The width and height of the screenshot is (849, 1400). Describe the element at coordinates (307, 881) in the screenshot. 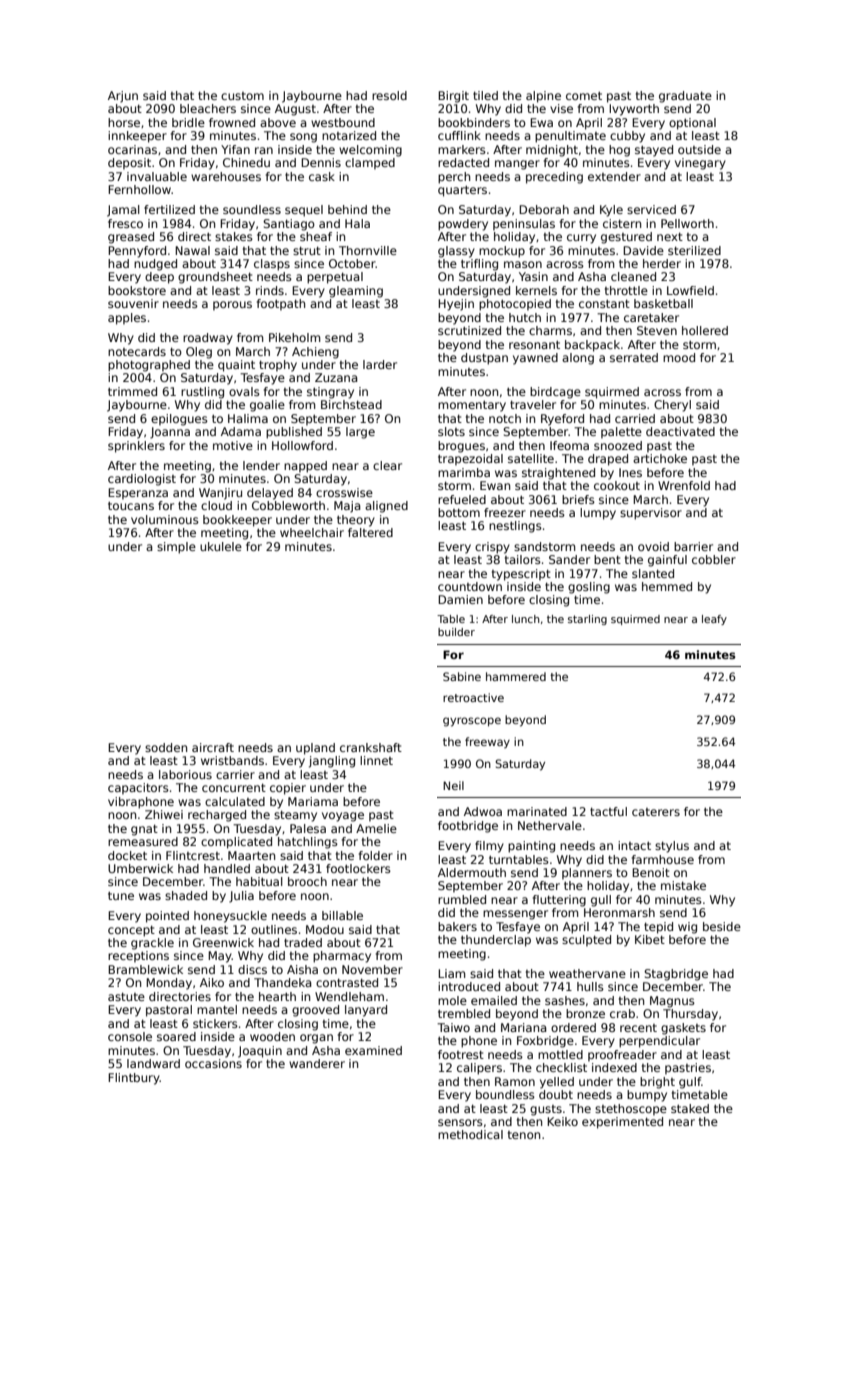

I see `brooch` at that location.
